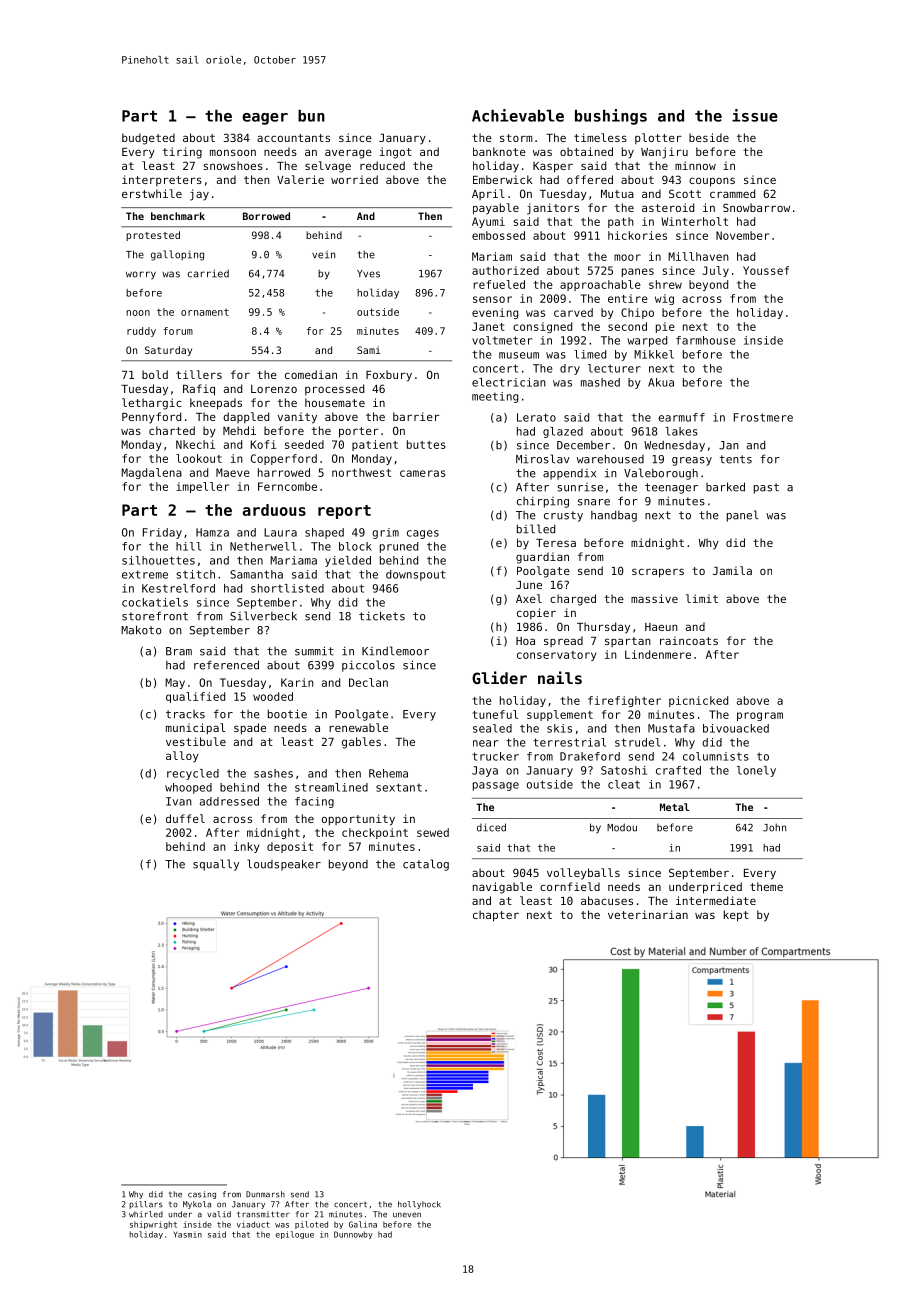 This screenshot has height=1308, width=924. I want to click on farmhouse, so click(706, 340).
